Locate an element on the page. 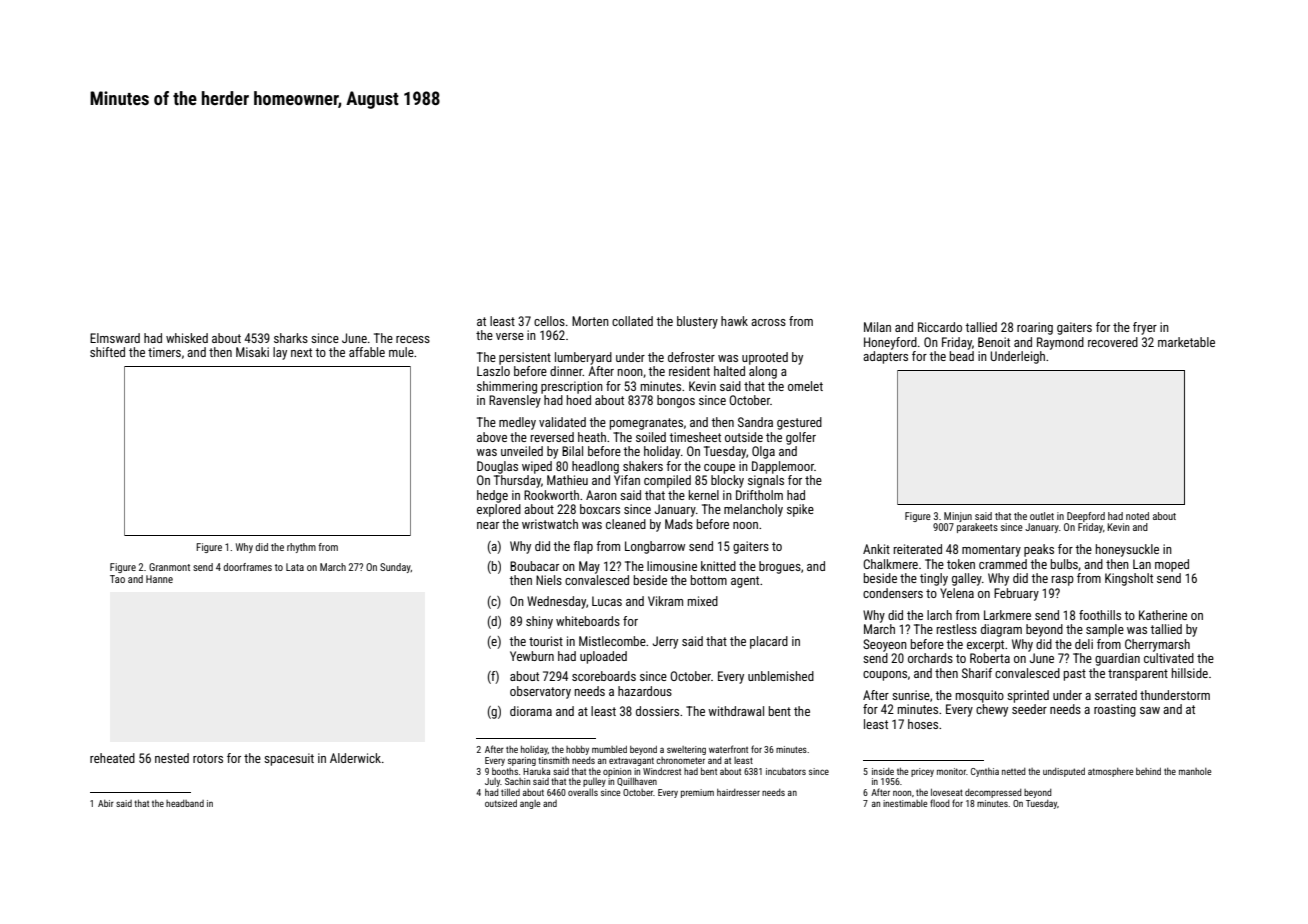  above is located at coordinates (492, 437).
